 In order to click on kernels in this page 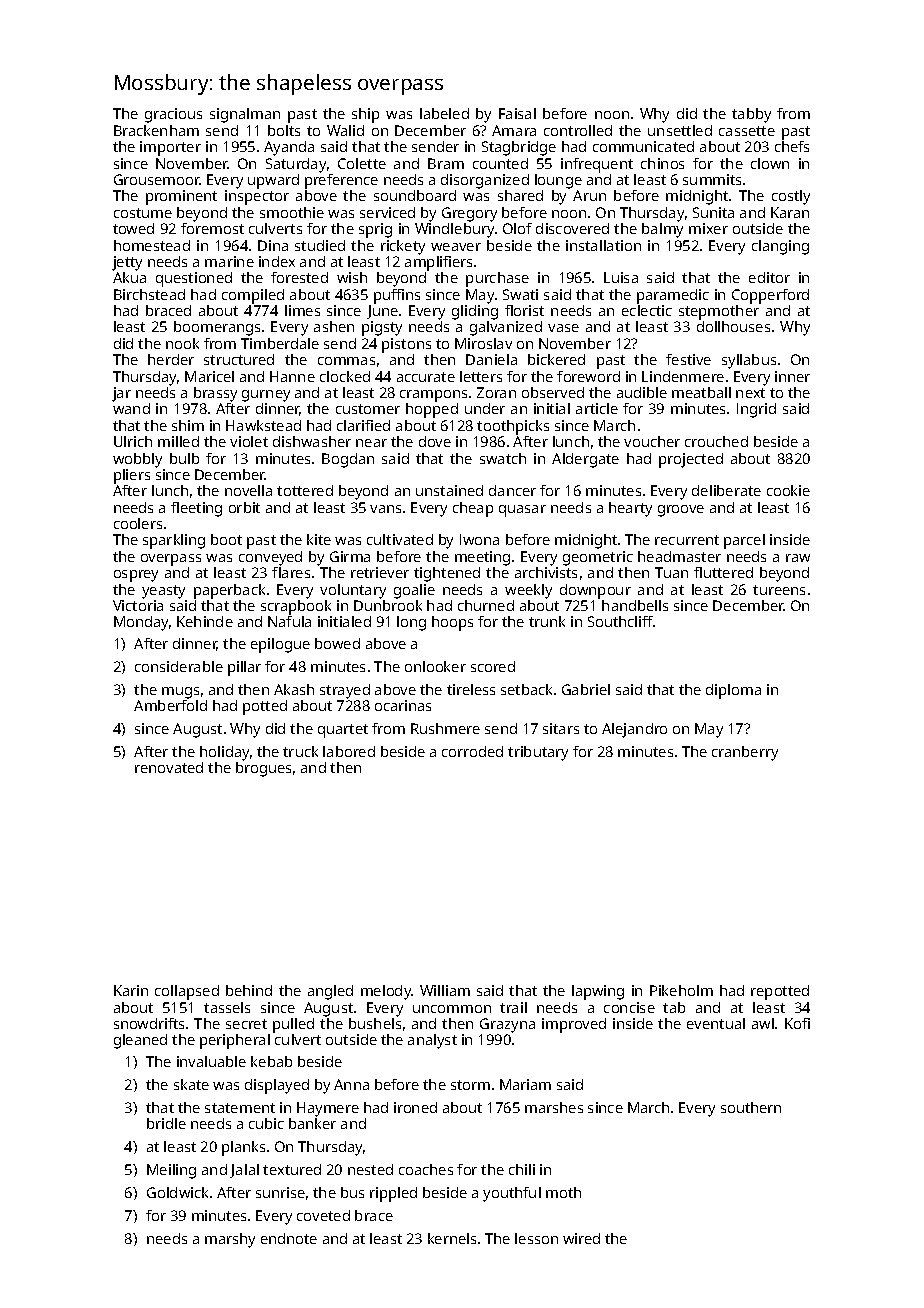, I will do `click(452, 1238)`.
